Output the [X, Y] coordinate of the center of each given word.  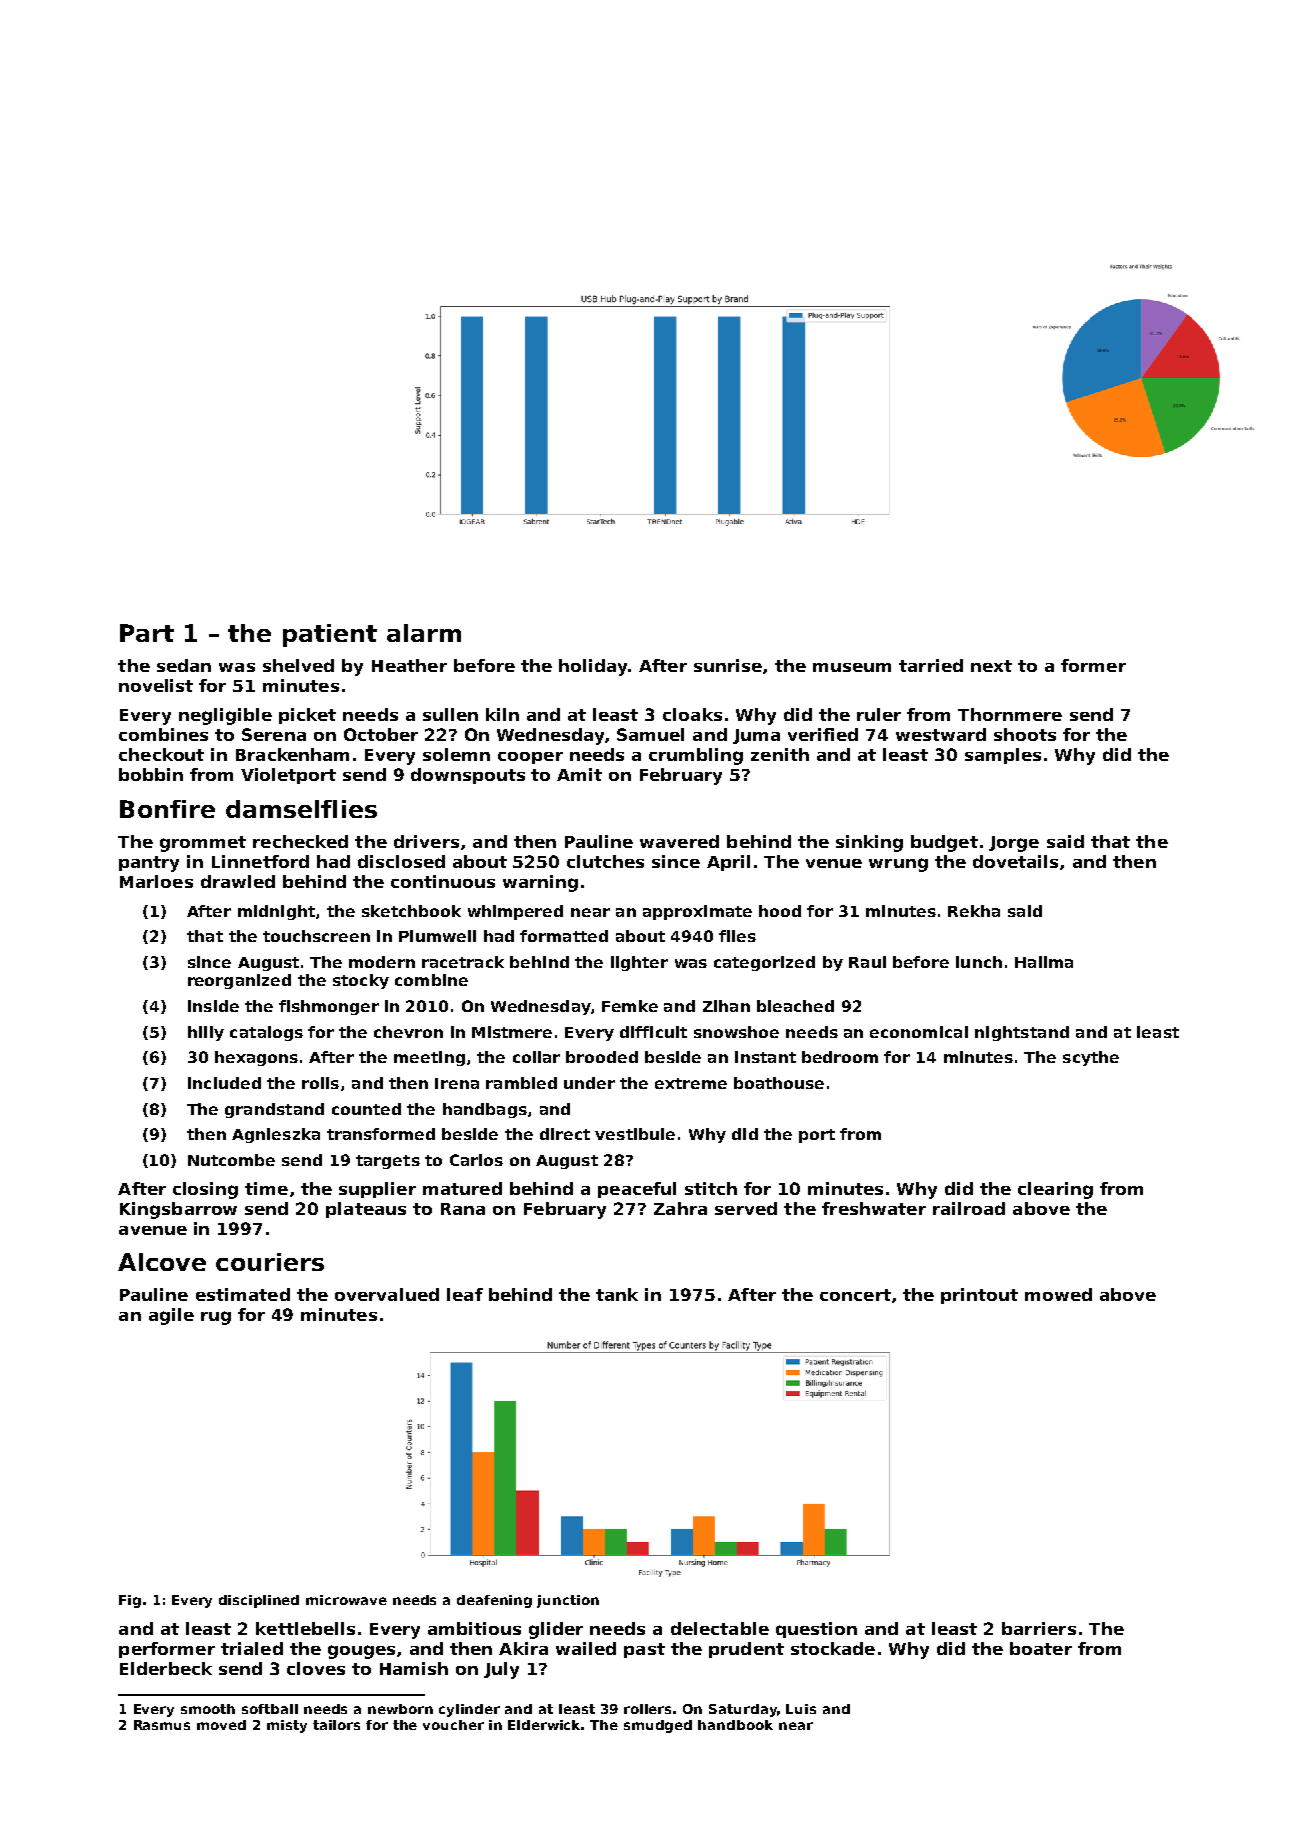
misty [287, 1726]
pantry [149, 864]
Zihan [726, 1006]
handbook [735, 1725]
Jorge [1014, 844]
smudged [658, 1726]
